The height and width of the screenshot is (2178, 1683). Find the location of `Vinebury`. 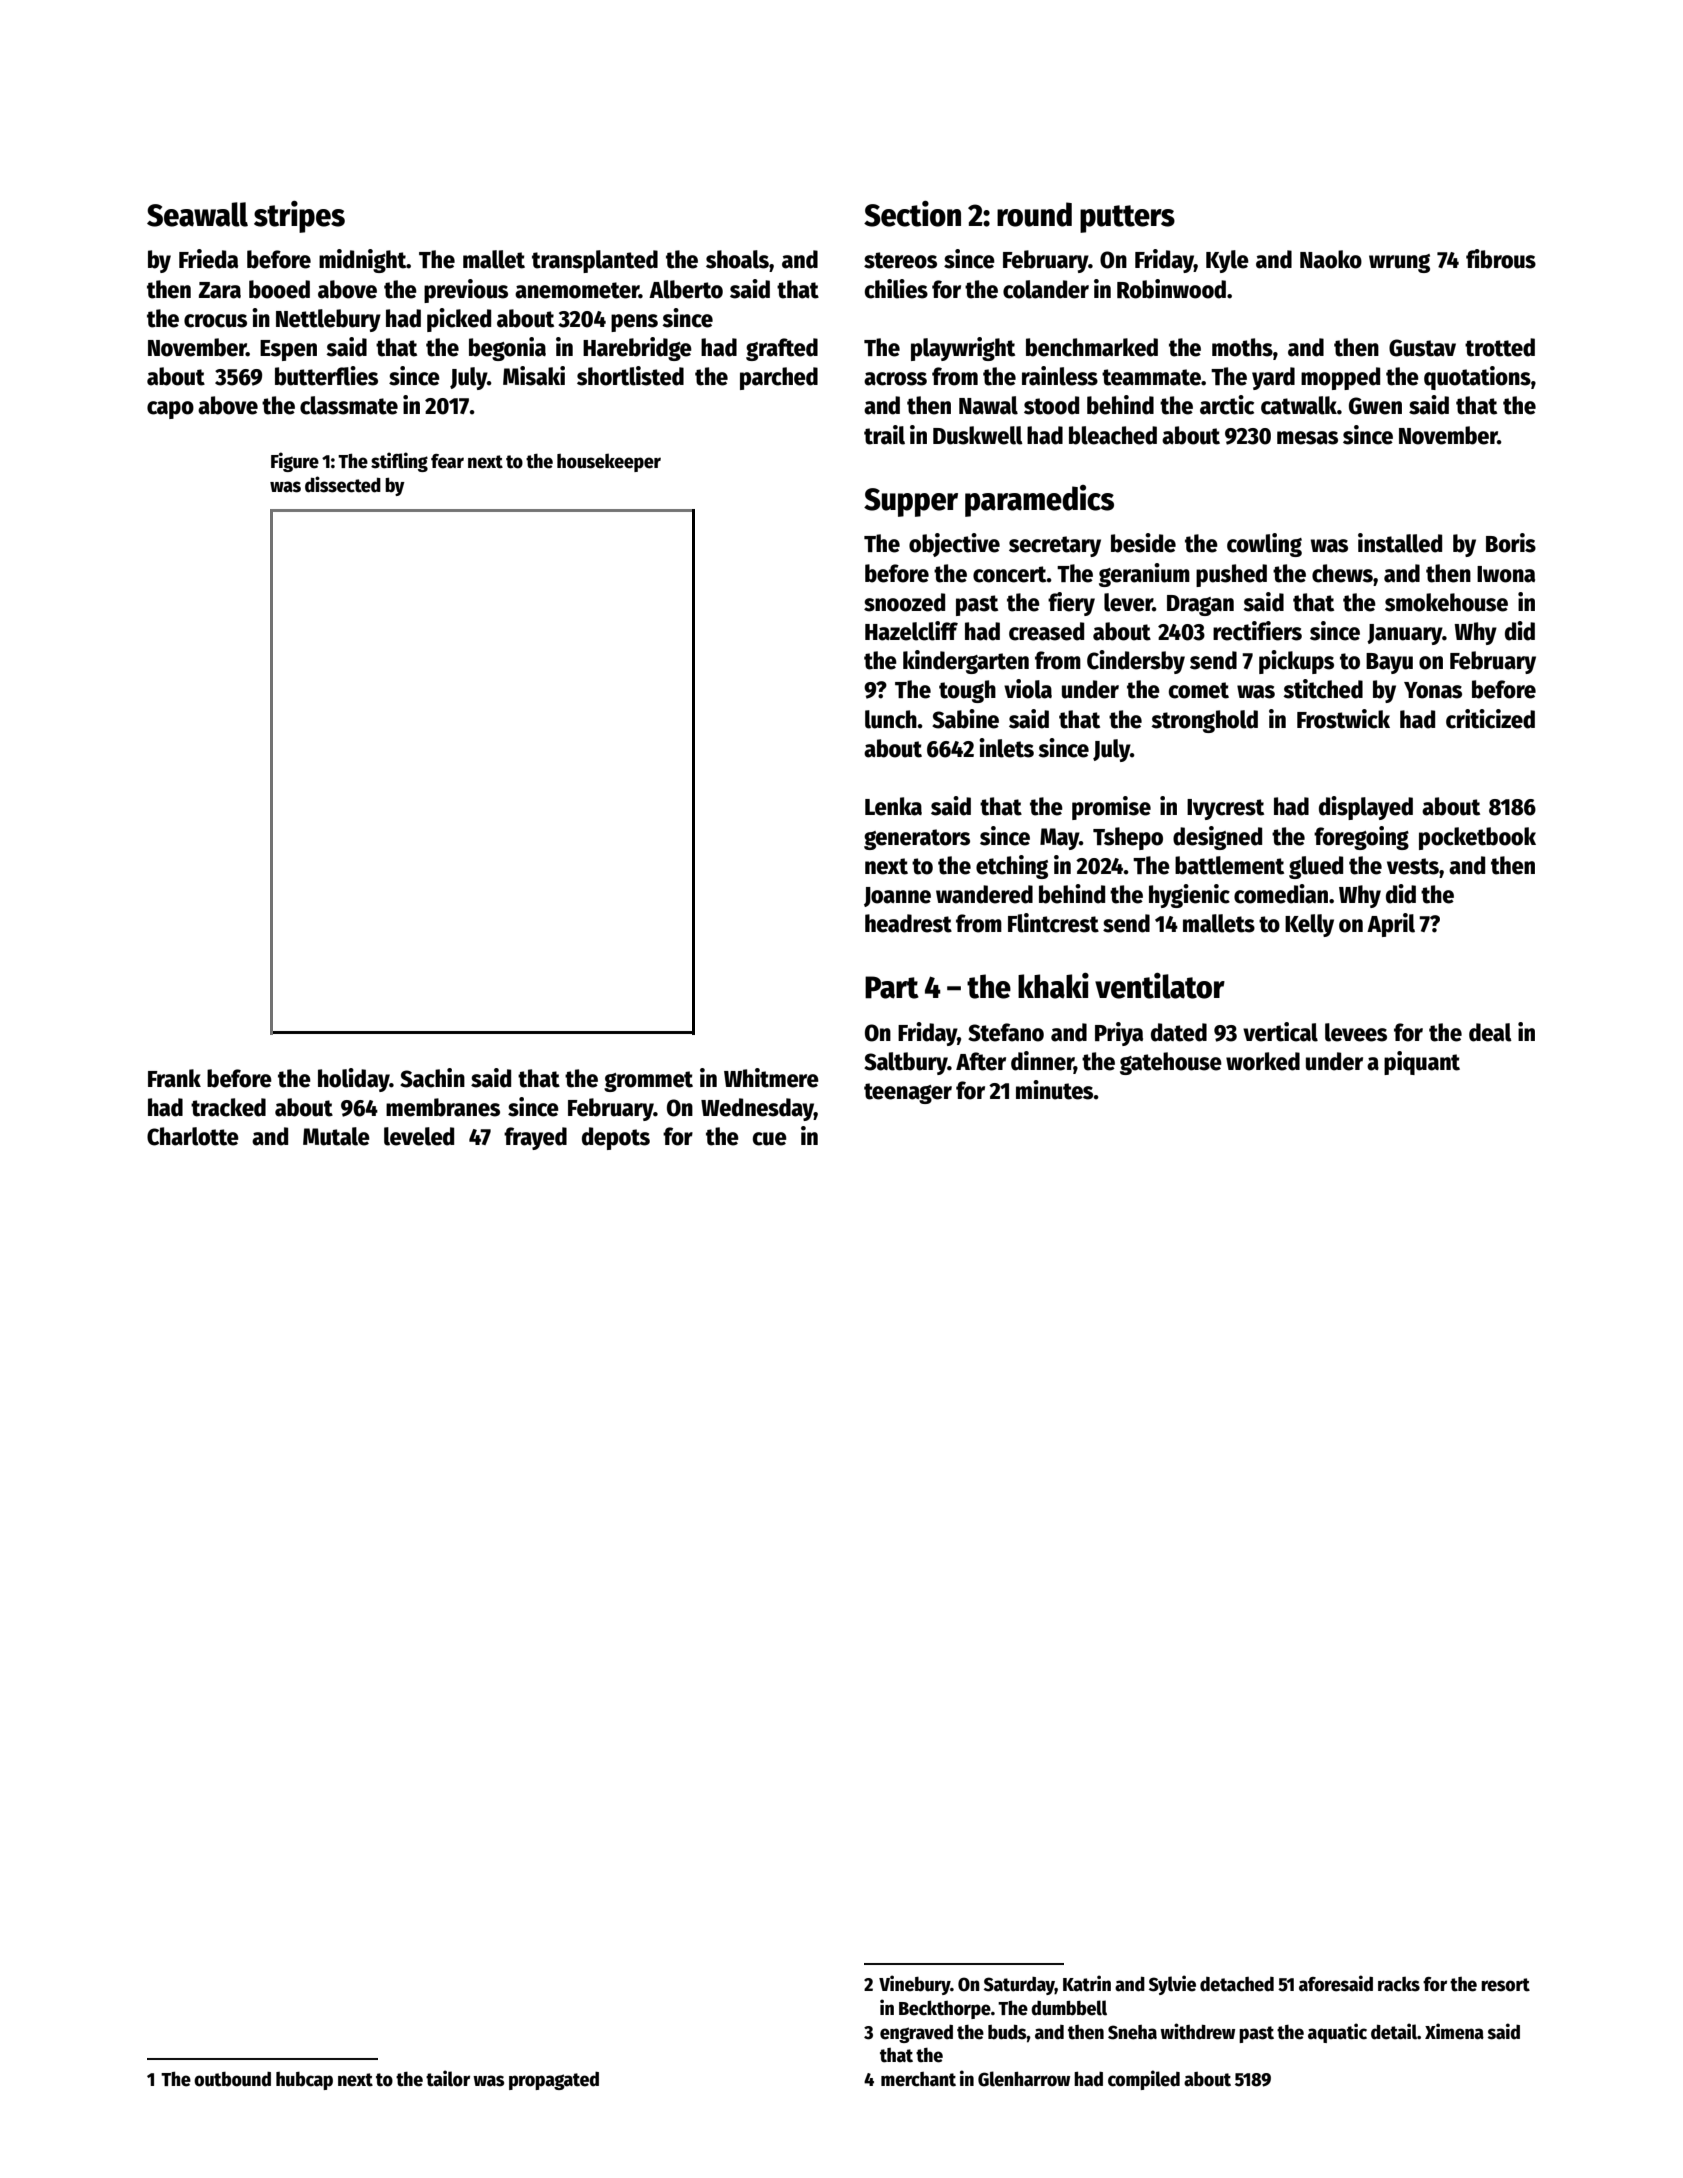

Vinebury is located at coordinates (915, 1985).
